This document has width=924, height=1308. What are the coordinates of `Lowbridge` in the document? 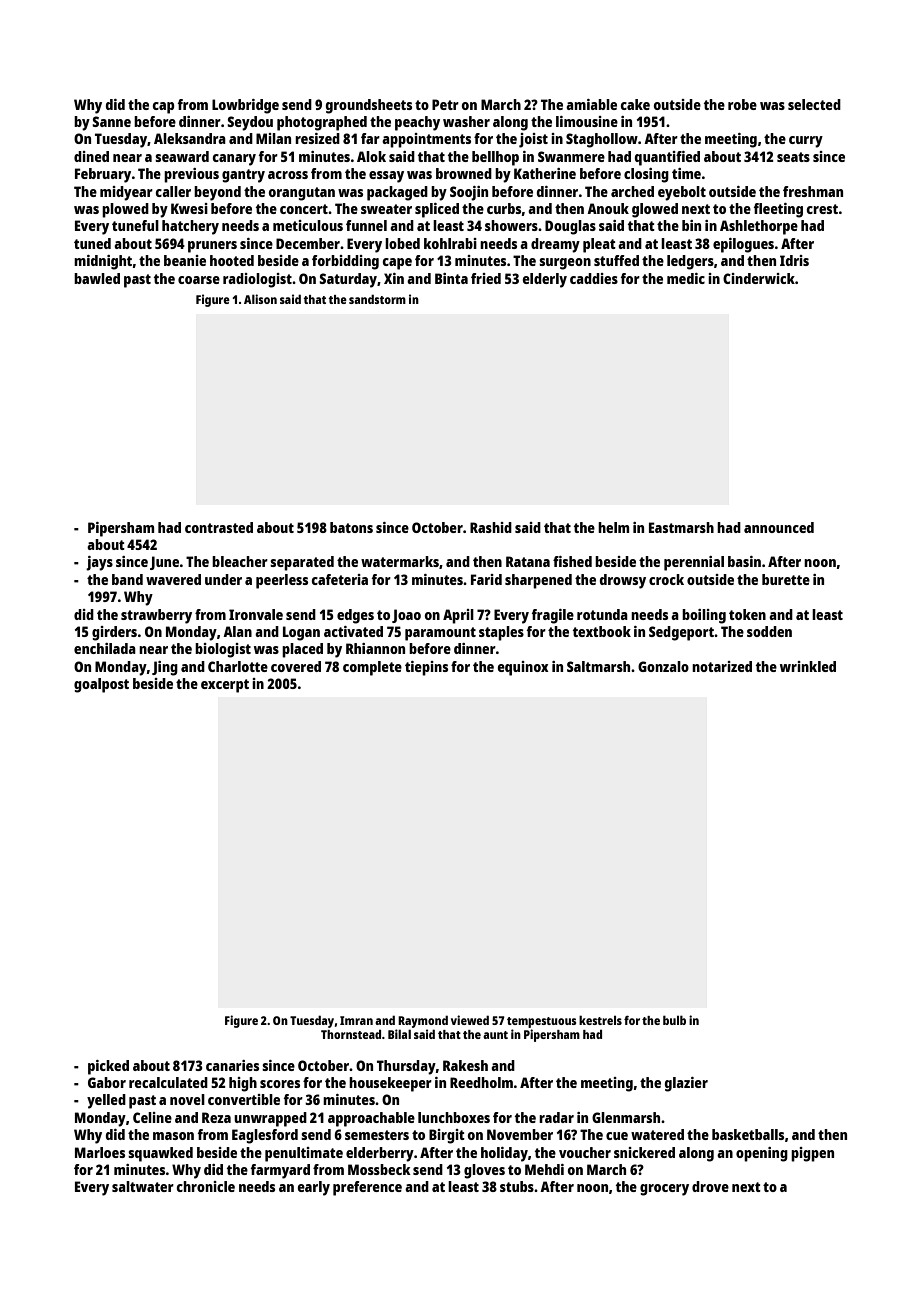 It's located at (245, 106).
